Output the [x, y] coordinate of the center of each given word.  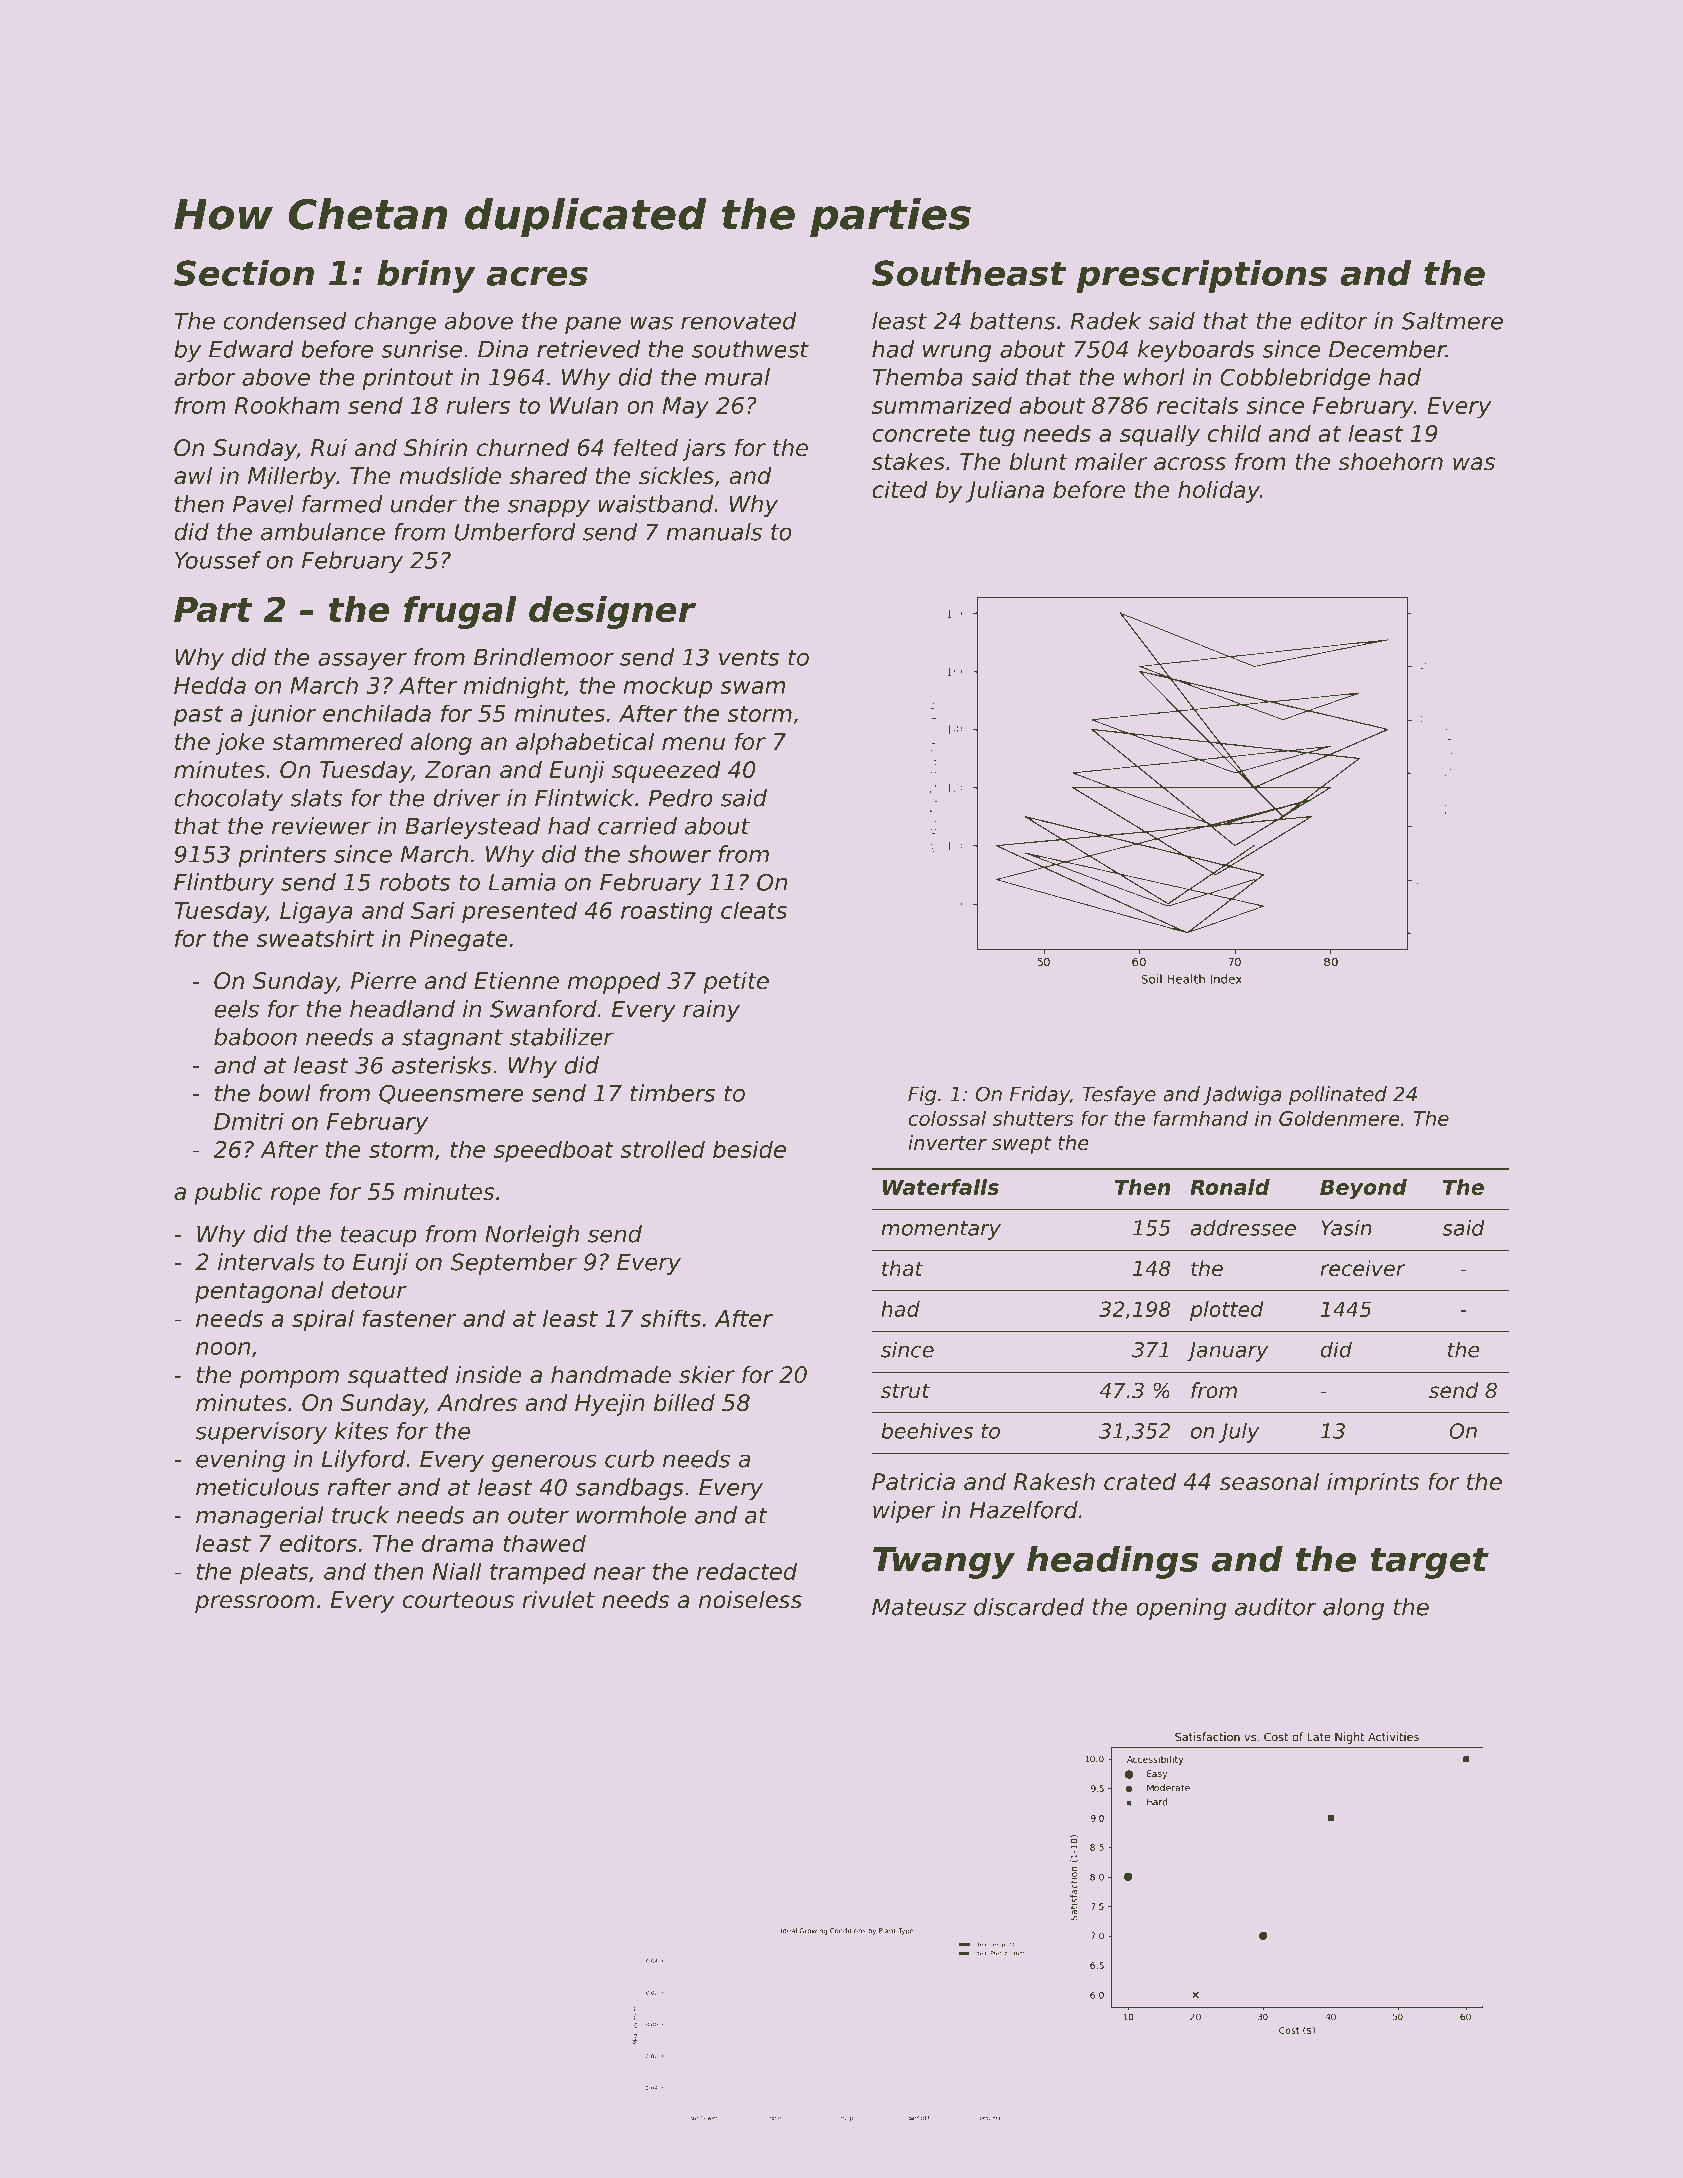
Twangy [944, 1563]
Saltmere [1452, 321]
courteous [458, 1600]
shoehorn [1390, 462]
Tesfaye [1119, 1096]
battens [1012, 321]
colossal [947, 1118]
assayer [362, 661]
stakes [908, 462]
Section [244, 273]
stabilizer [562, 1037]
